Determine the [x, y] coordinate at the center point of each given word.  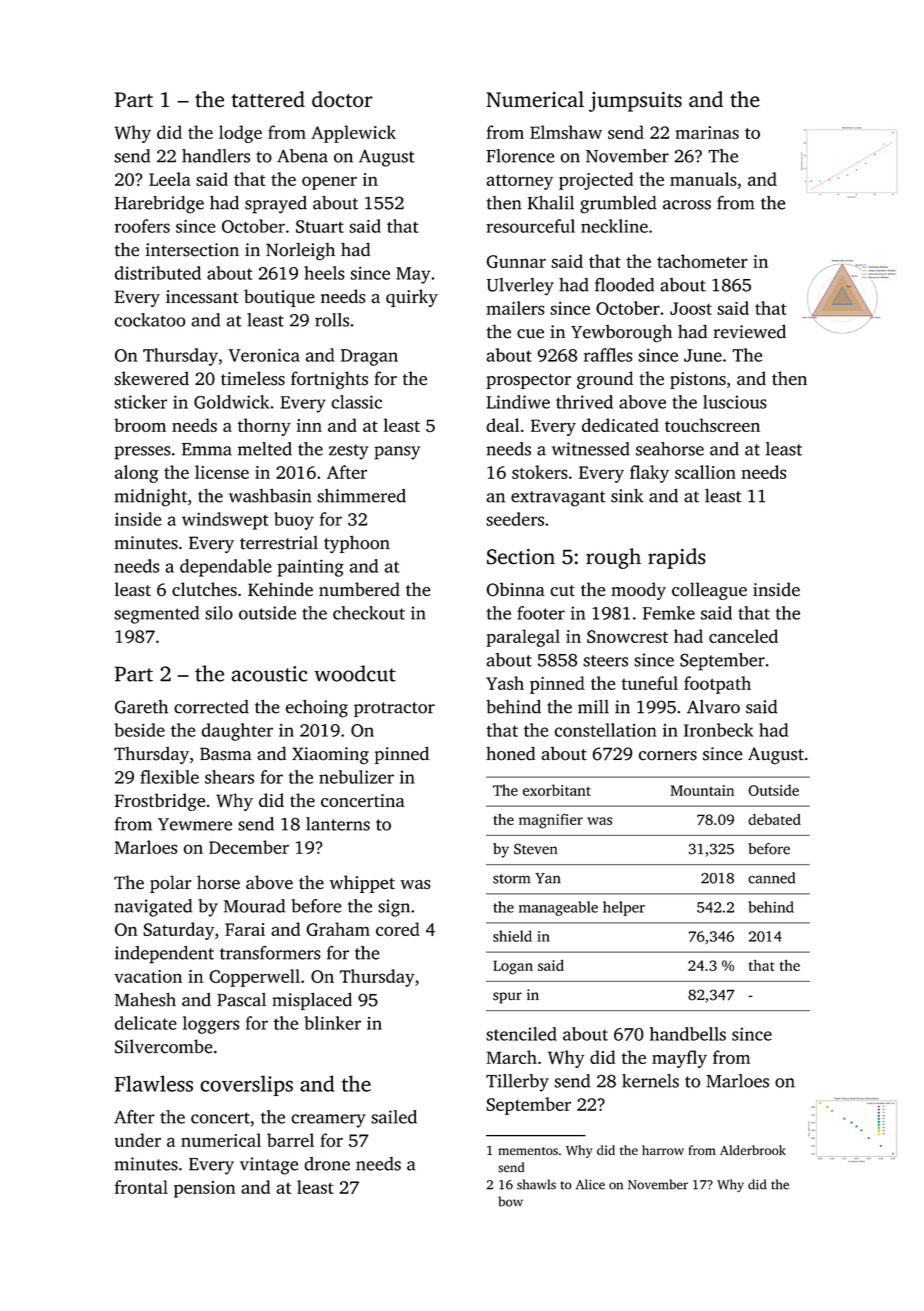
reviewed [749, 331]
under [137, 1140]
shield [512, 936]
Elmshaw [566, 132]
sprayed [276, 205]
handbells [688, 1034]
